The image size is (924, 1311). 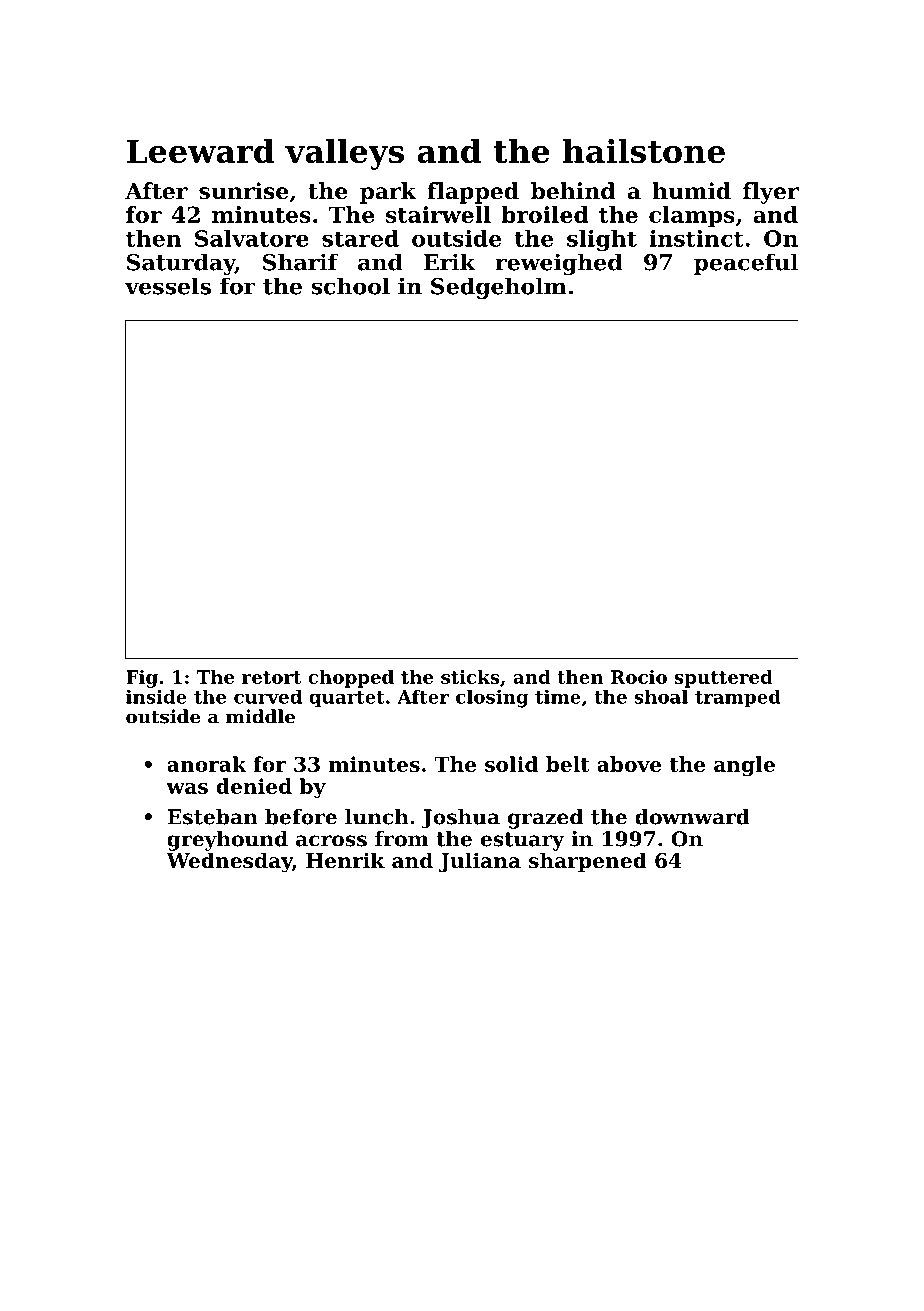 I want to click on broiled, so click(x=545, y=214).
